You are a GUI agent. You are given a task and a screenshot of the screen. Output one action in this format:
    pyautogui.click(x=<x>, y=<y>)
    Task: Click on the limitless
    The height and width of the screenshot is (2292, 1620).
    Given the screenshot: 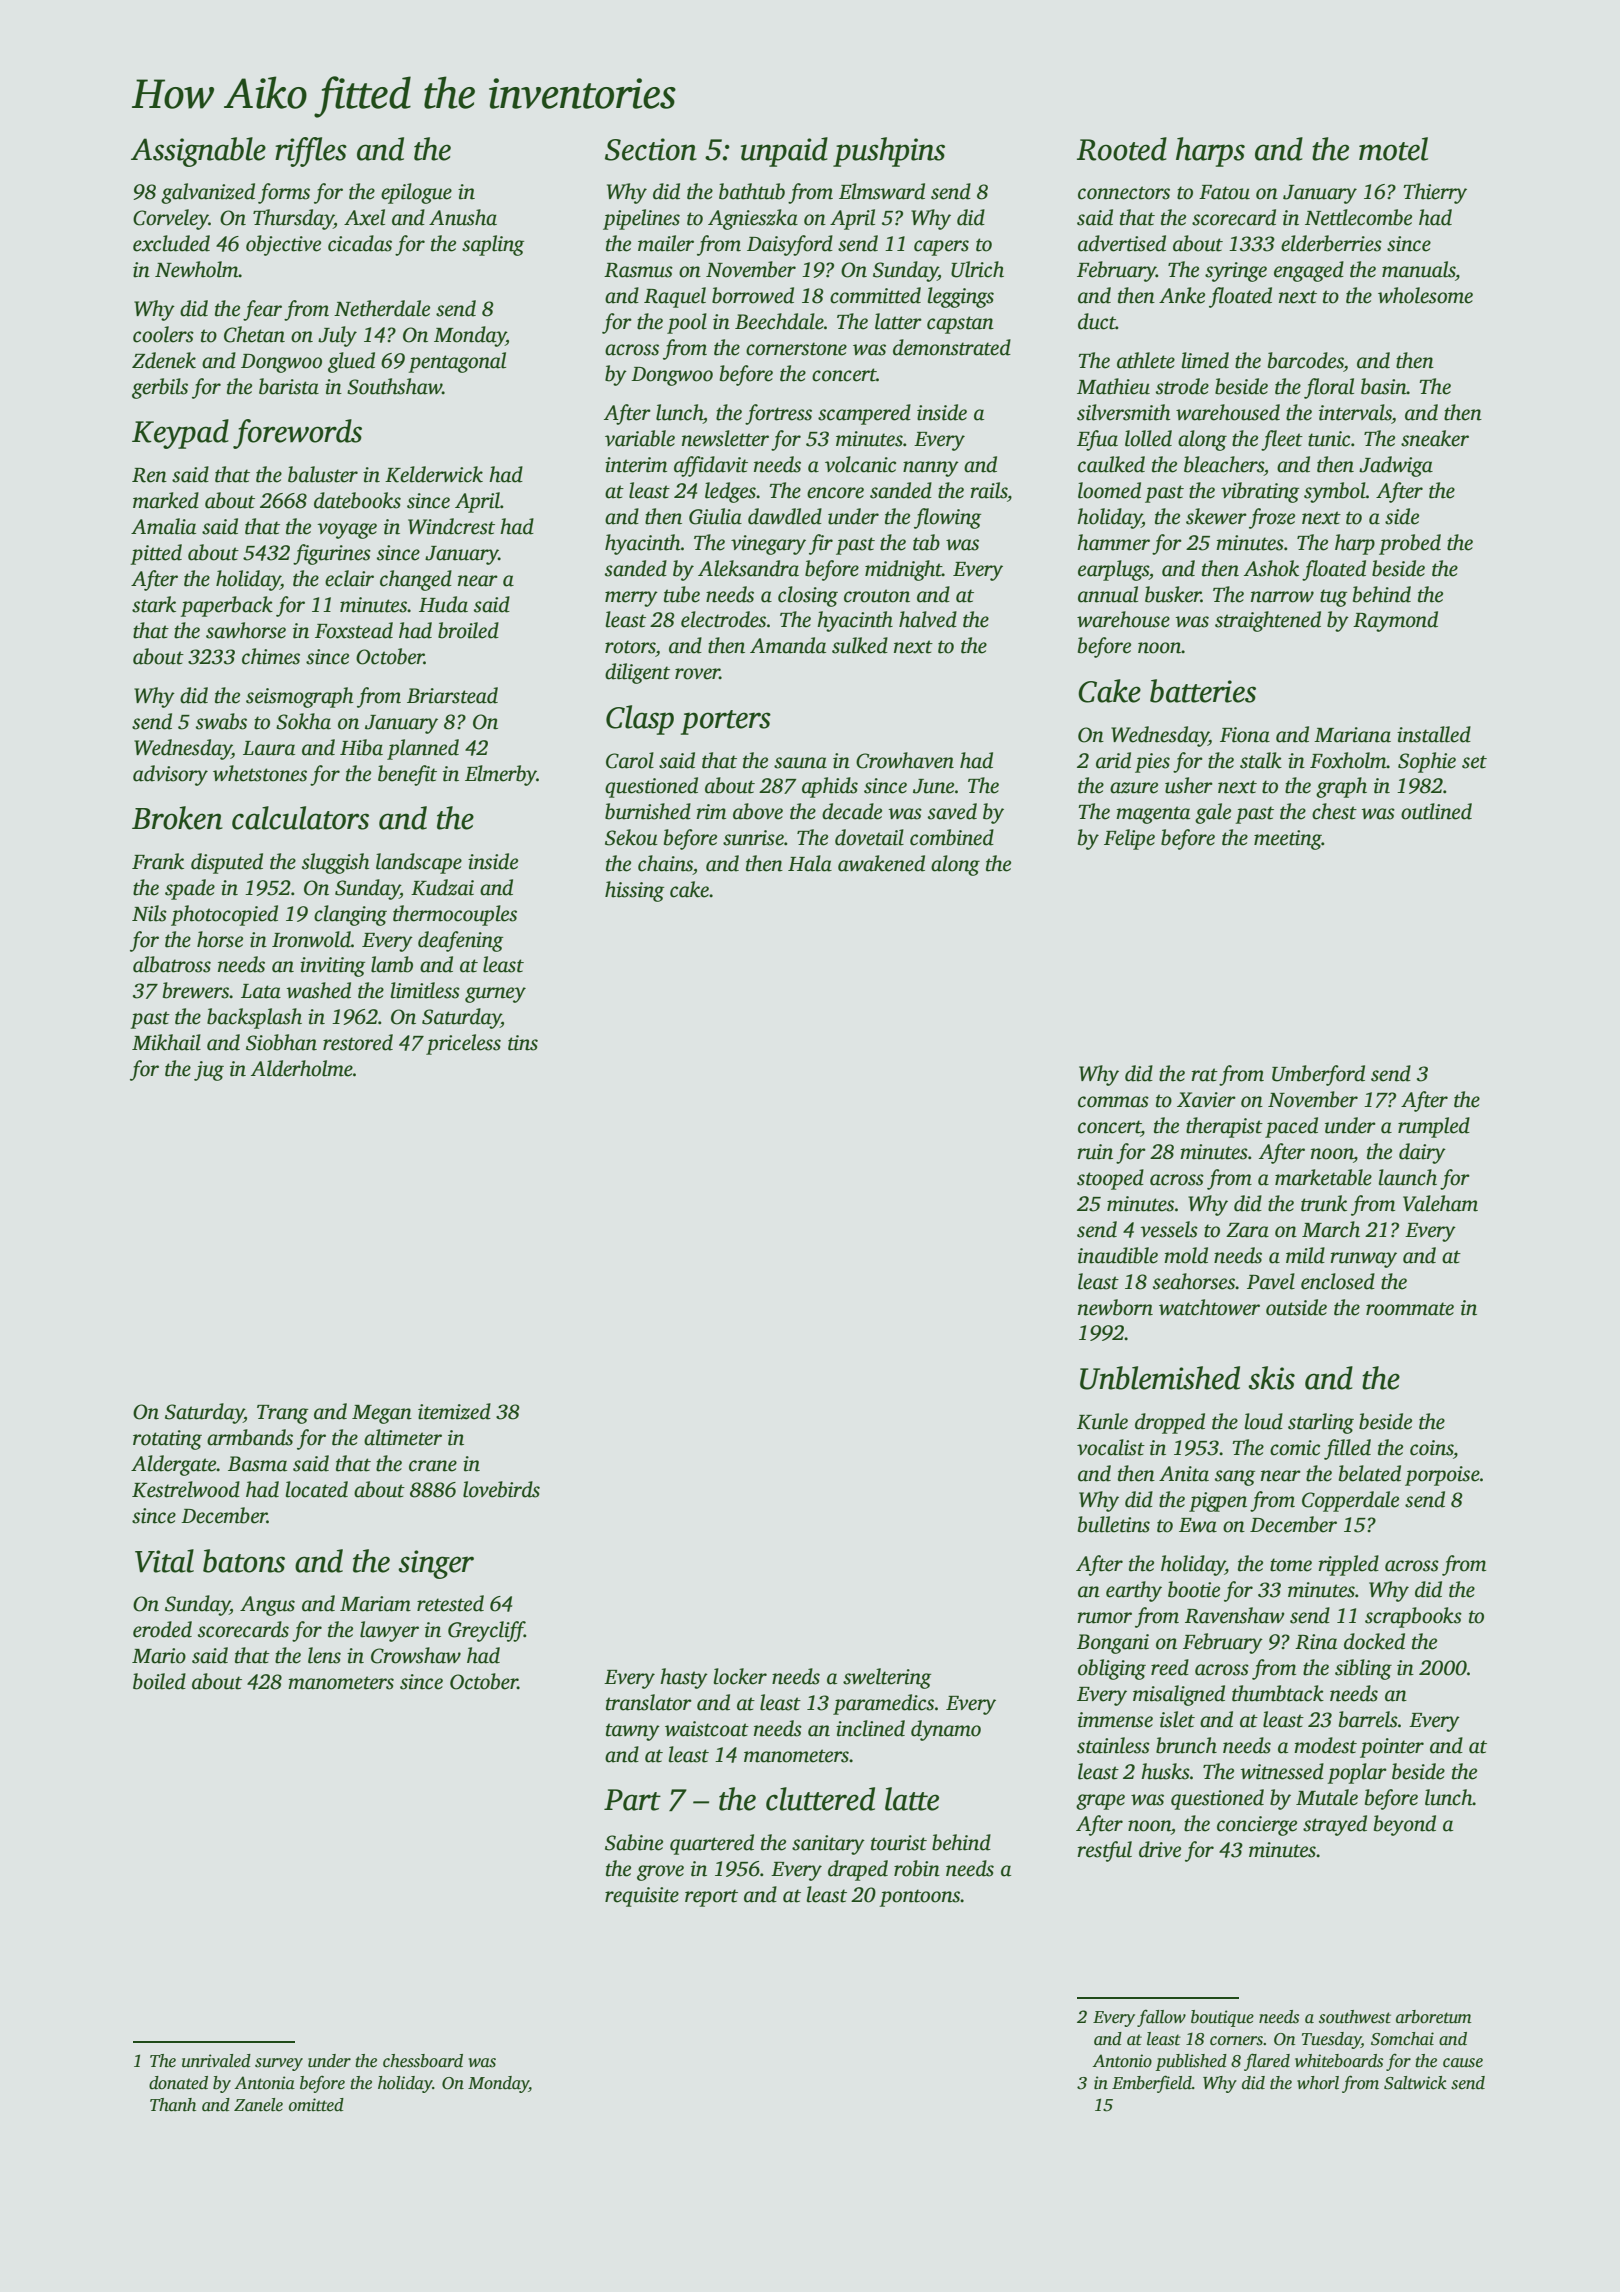 What is the action you would take?
    pyautogui.click(x=425, y=990)
